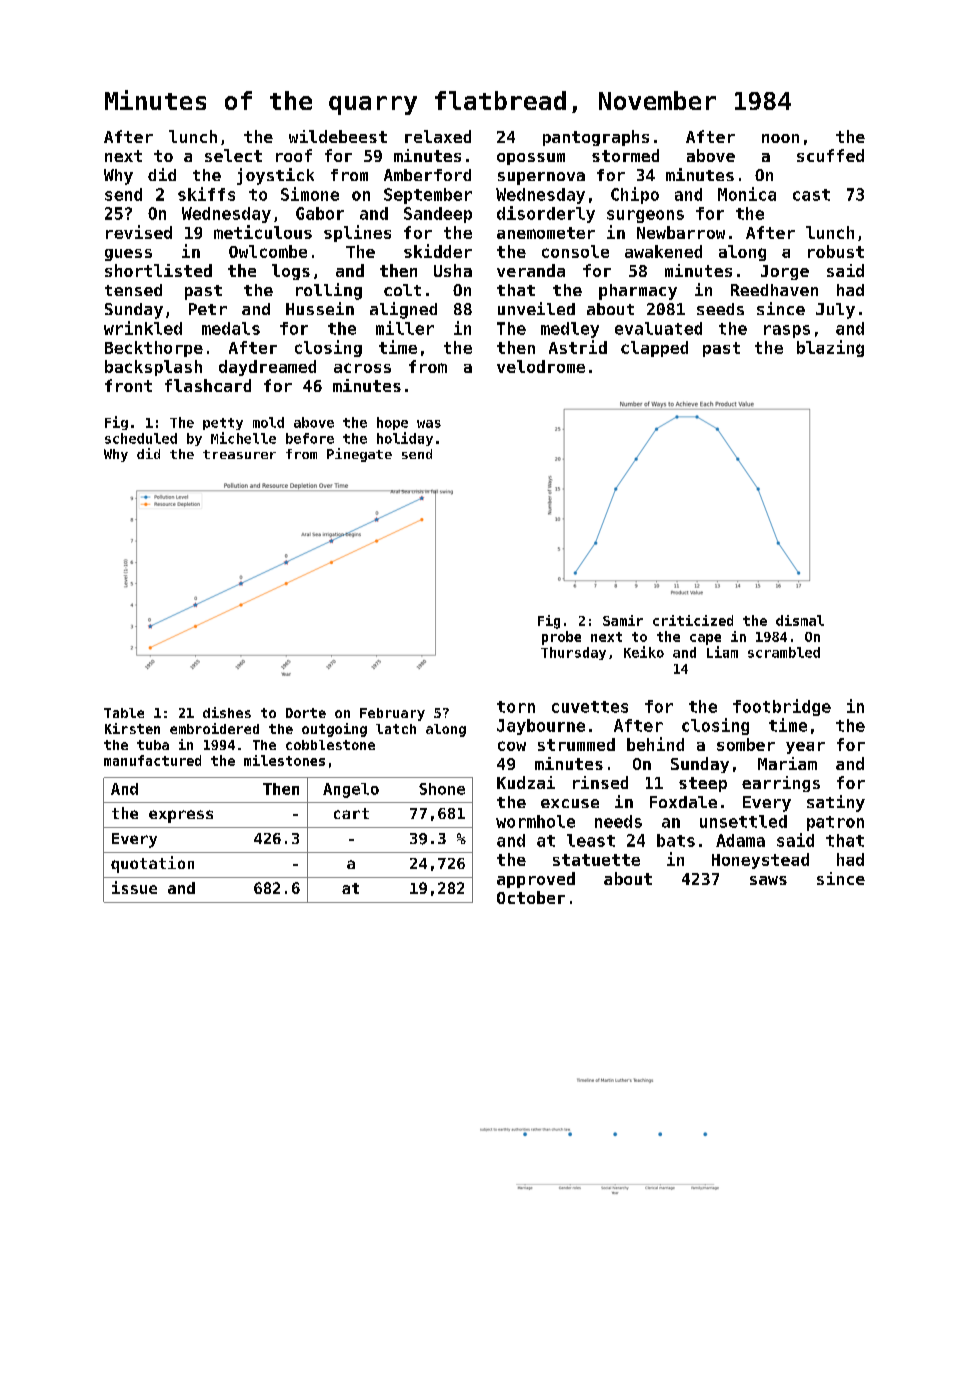  Describe the element at coordinates (561, 638) in the page. I see `probe` at that location.
